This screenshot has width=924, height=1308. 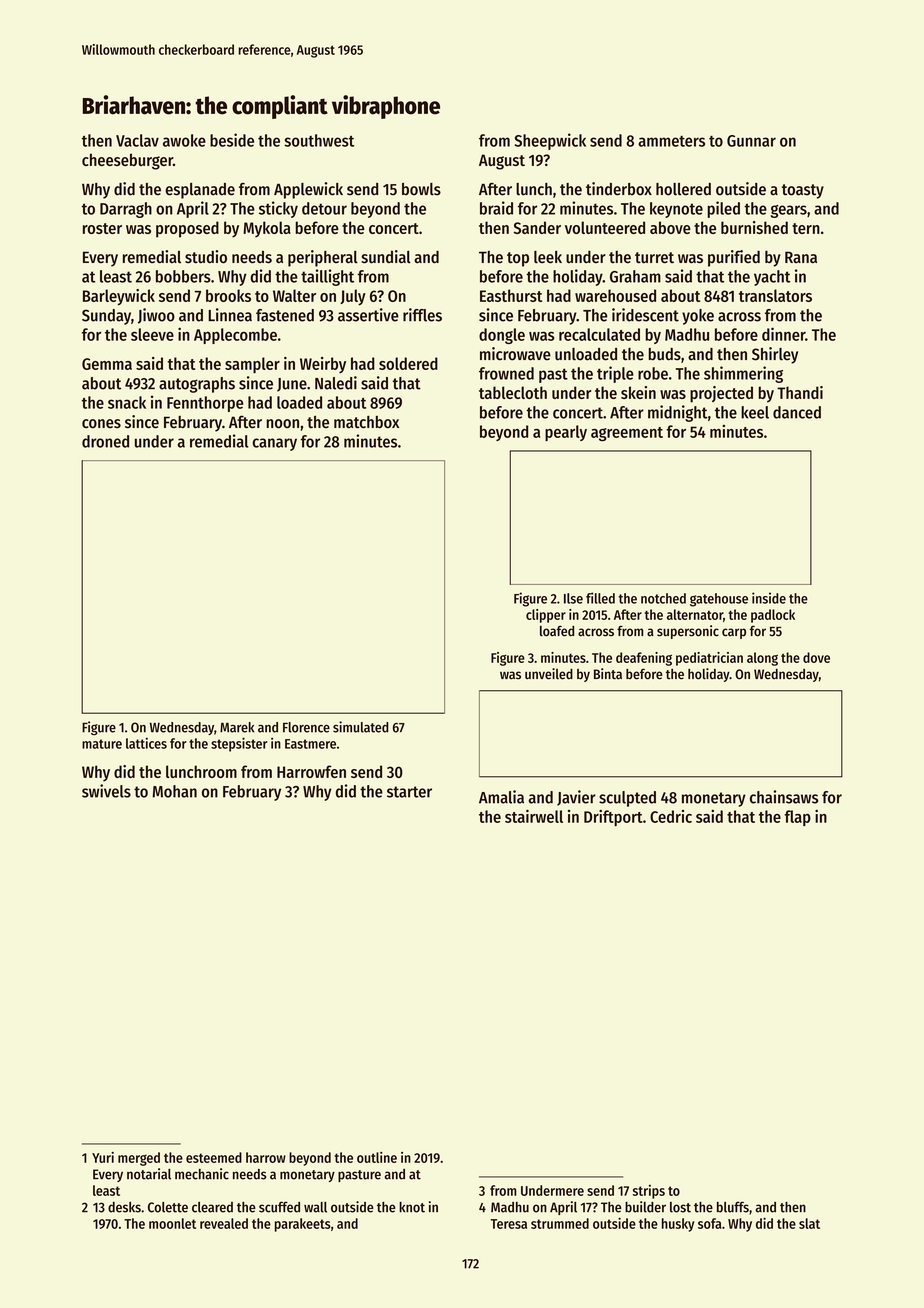 What do you see at coordinates (386, 257) in the screenshot?
I see `sundial` at bounding box center [386, 257].
